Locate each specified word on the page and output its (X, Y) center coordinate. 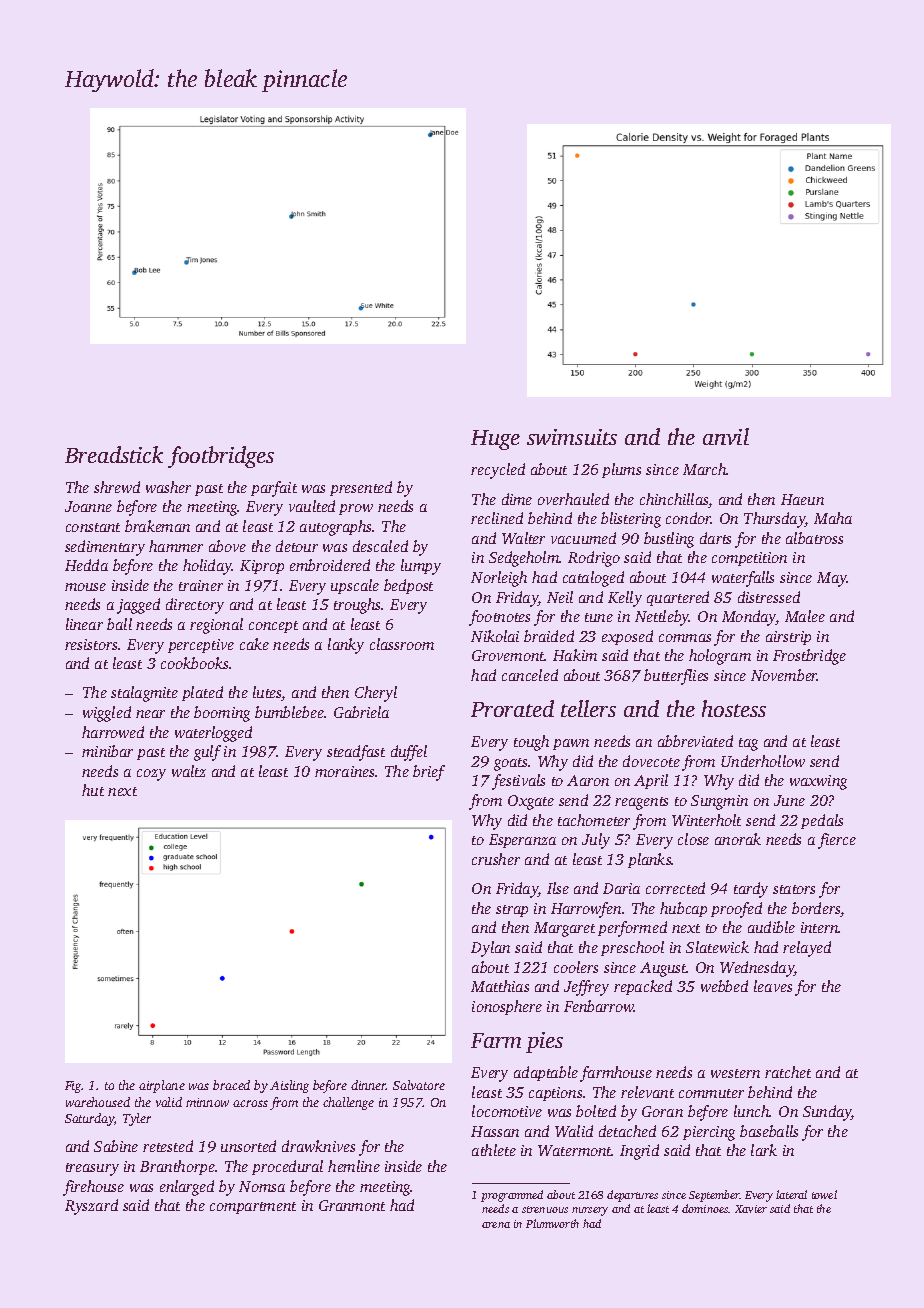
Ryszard (91, 1207)
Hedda (86, 565)
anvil (726, 436)
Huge (495, 440)
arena (496, 1225)
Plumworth (552, 1223)
